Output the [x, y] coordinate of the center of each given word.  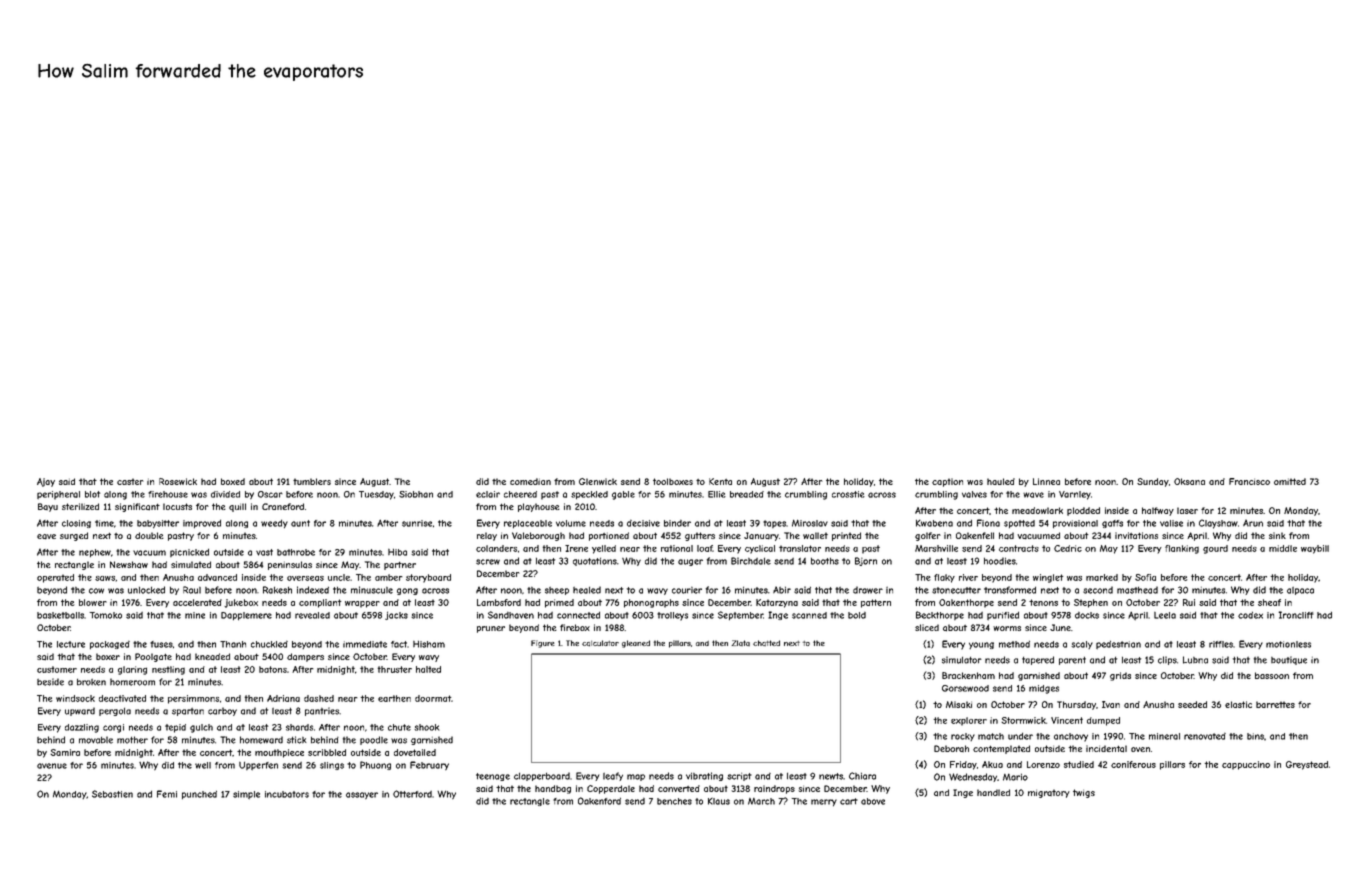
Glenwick [598, 481]
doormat [433, 698]
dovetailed [415, 752]
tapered [1038, 660]
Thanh [233, 644]
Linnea [1046, 481]
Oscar [270, 494]
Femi [167, 794]
